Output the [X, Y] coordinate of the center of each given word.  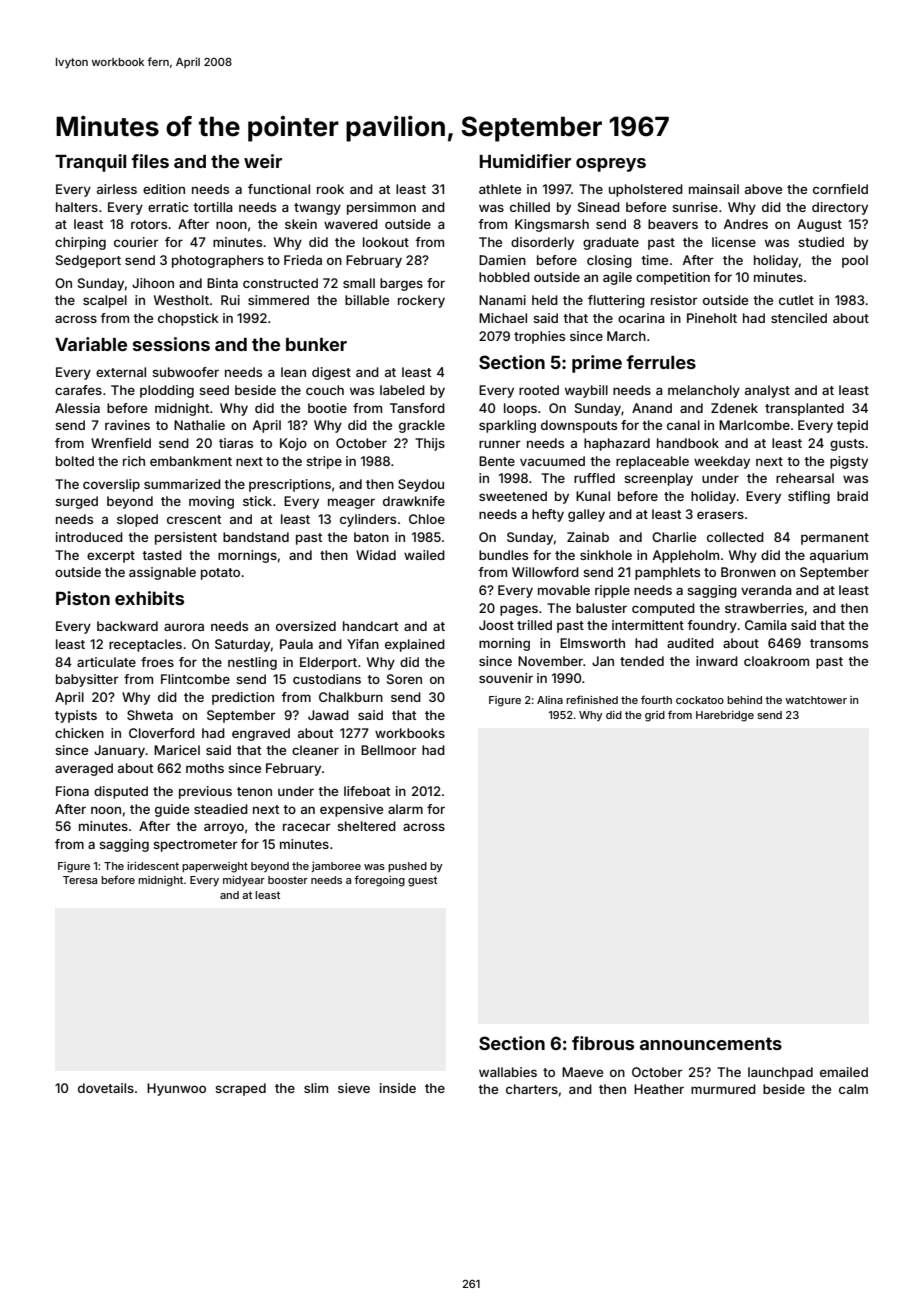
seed [214, 390]
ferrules [661, 362]
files [150, 161]
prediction [243, 698]
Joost [496, 625]
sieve [354, 1088]
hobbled [504, 277]
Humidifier [525, 161]
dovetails [106, 1088]
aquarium [839, 556]
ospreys [611, 165]
